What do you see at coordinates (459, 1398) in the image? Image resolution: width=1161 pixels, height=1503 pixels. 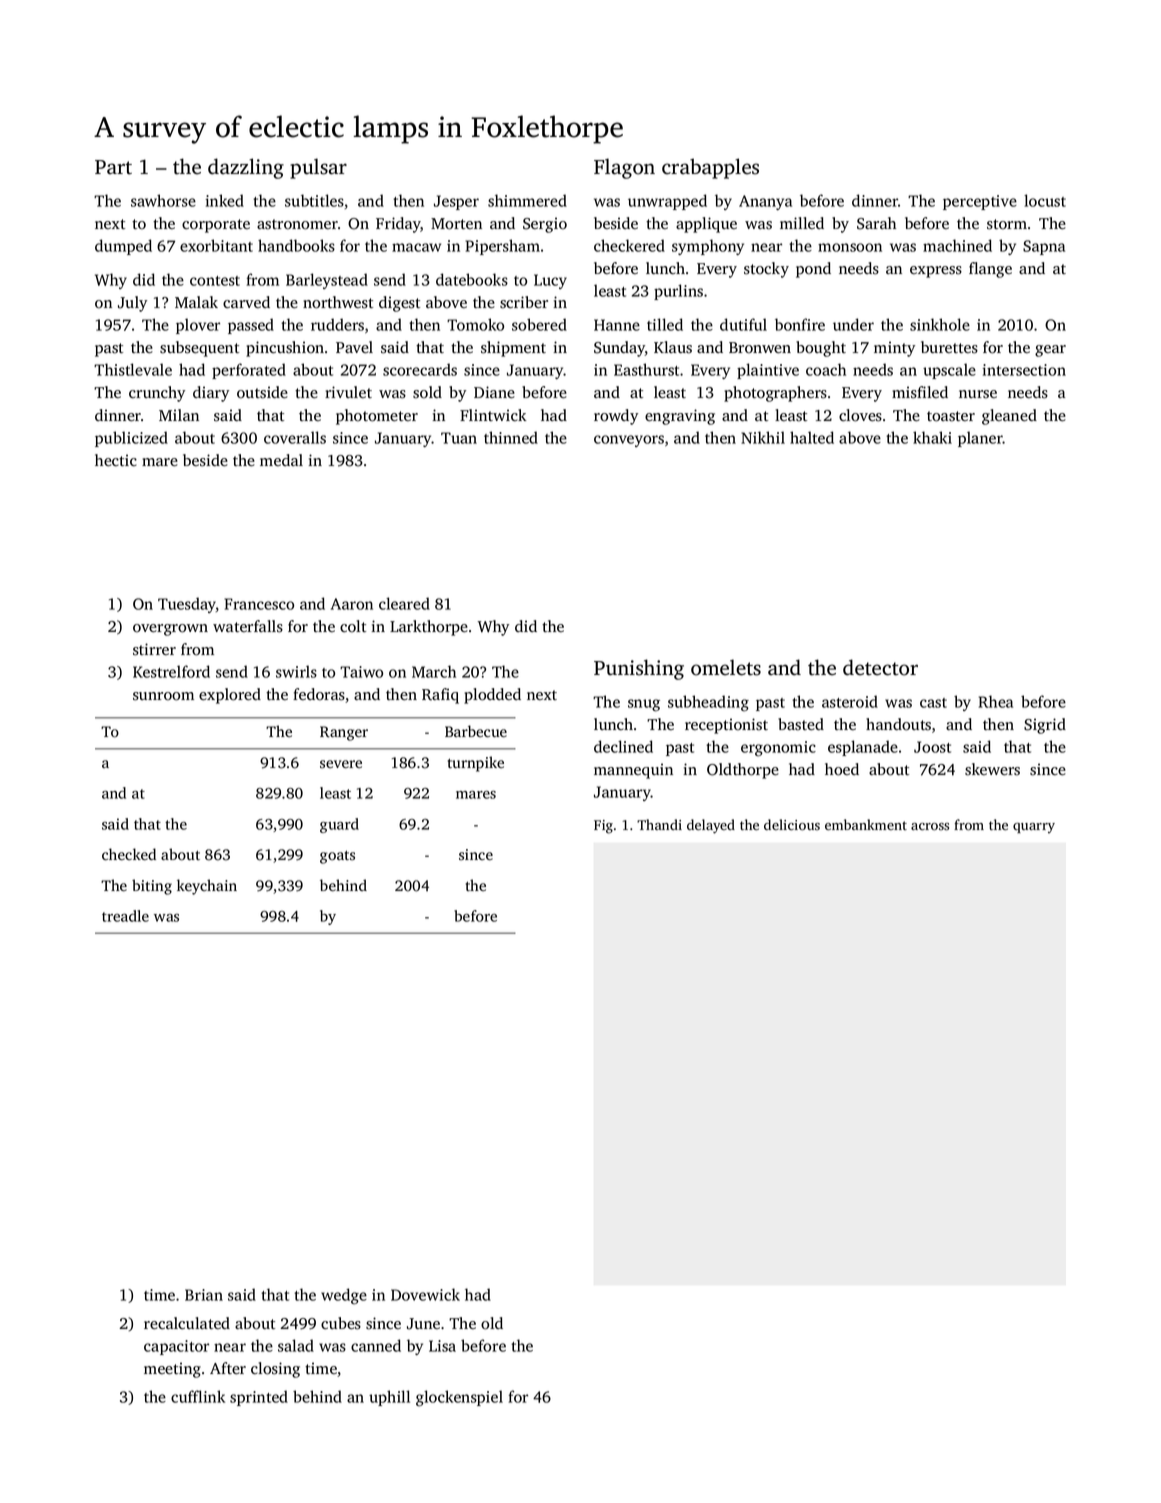 I see `glockenspiel` at bounding box center [459, 1398].
